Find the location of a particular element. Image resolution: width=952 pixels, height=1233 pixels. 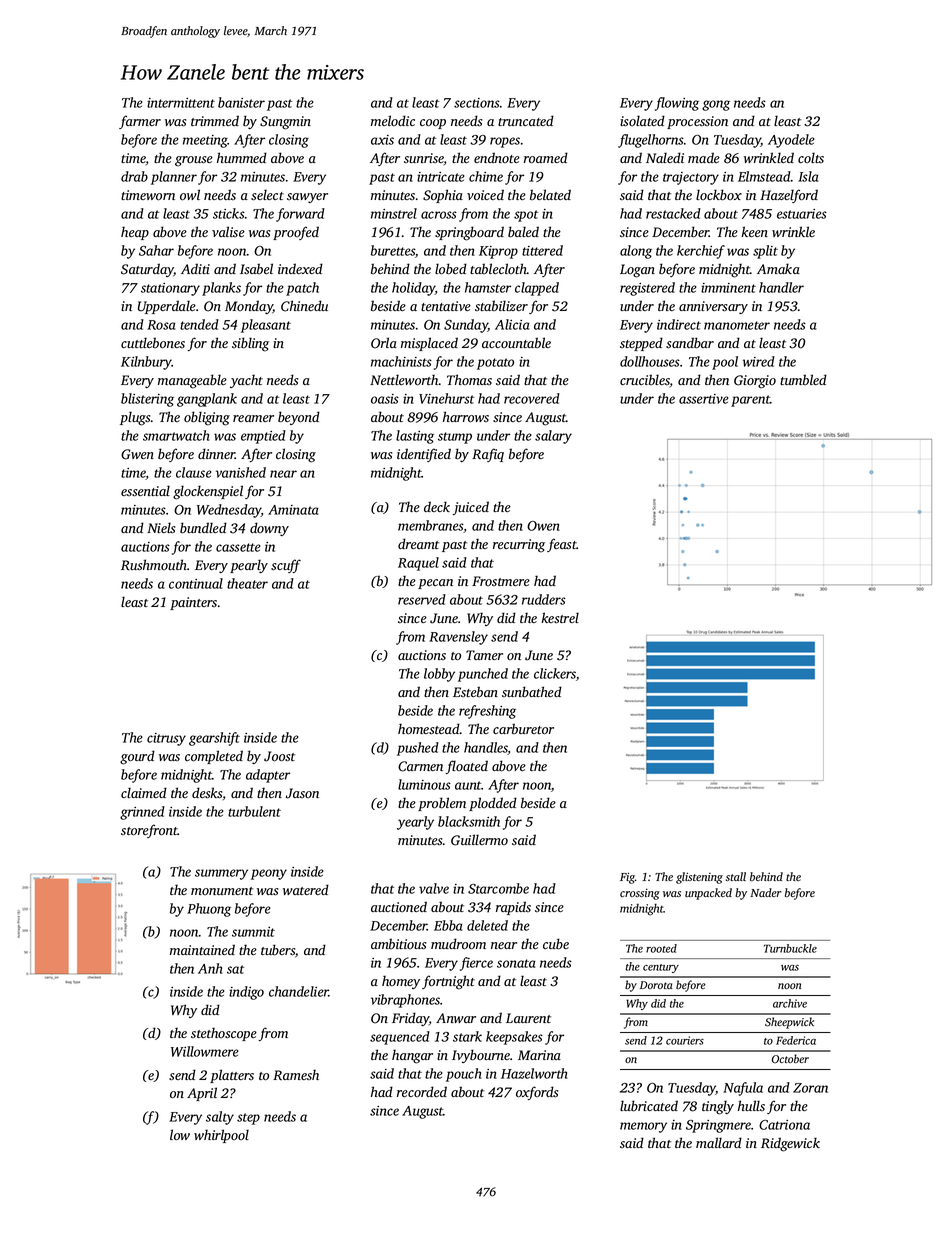

archive is located at coordinates (790, 1003).
